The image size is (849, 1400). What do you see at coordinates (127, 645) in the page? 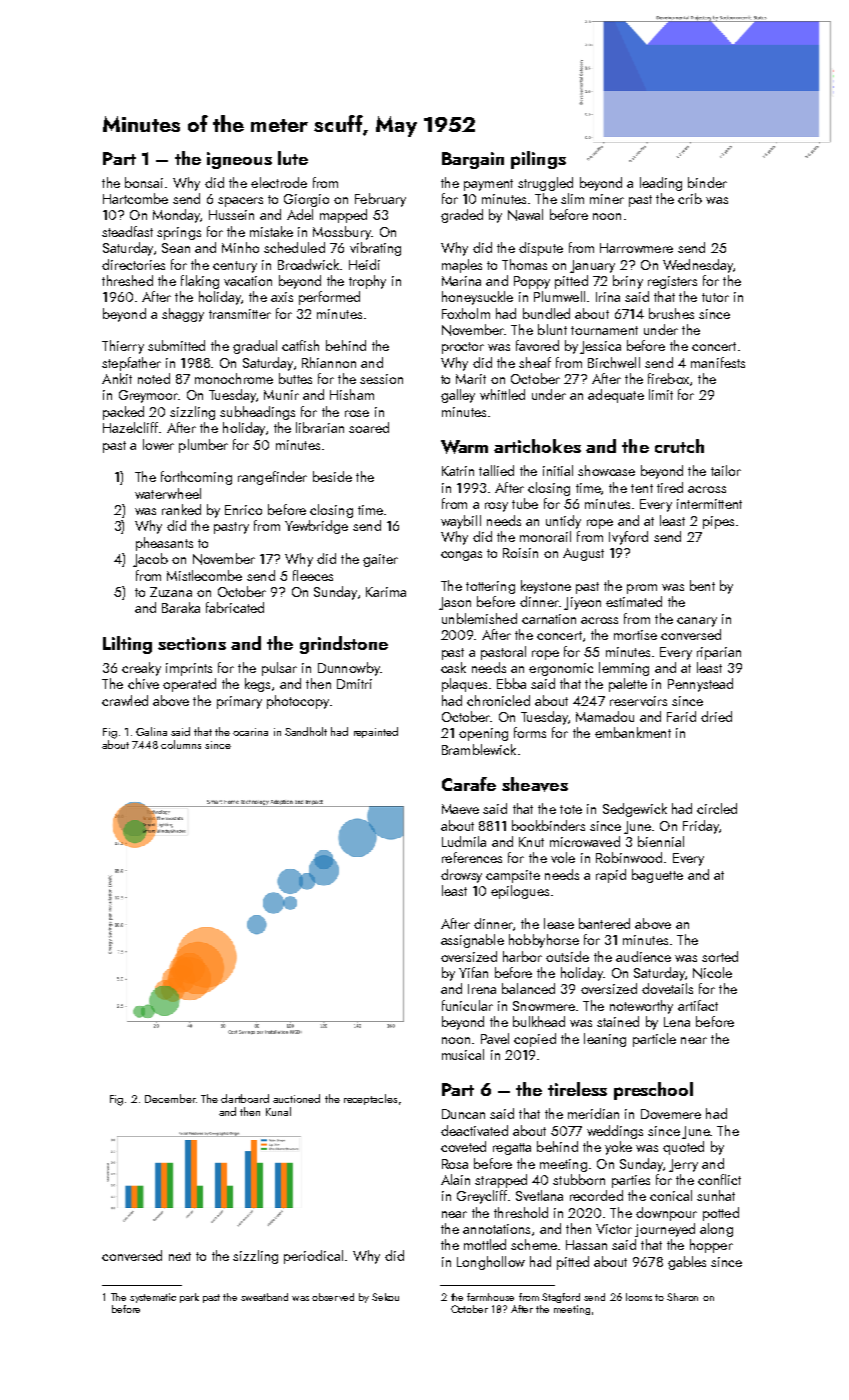
I see `Lilting` at bounding box center [127, 645].
